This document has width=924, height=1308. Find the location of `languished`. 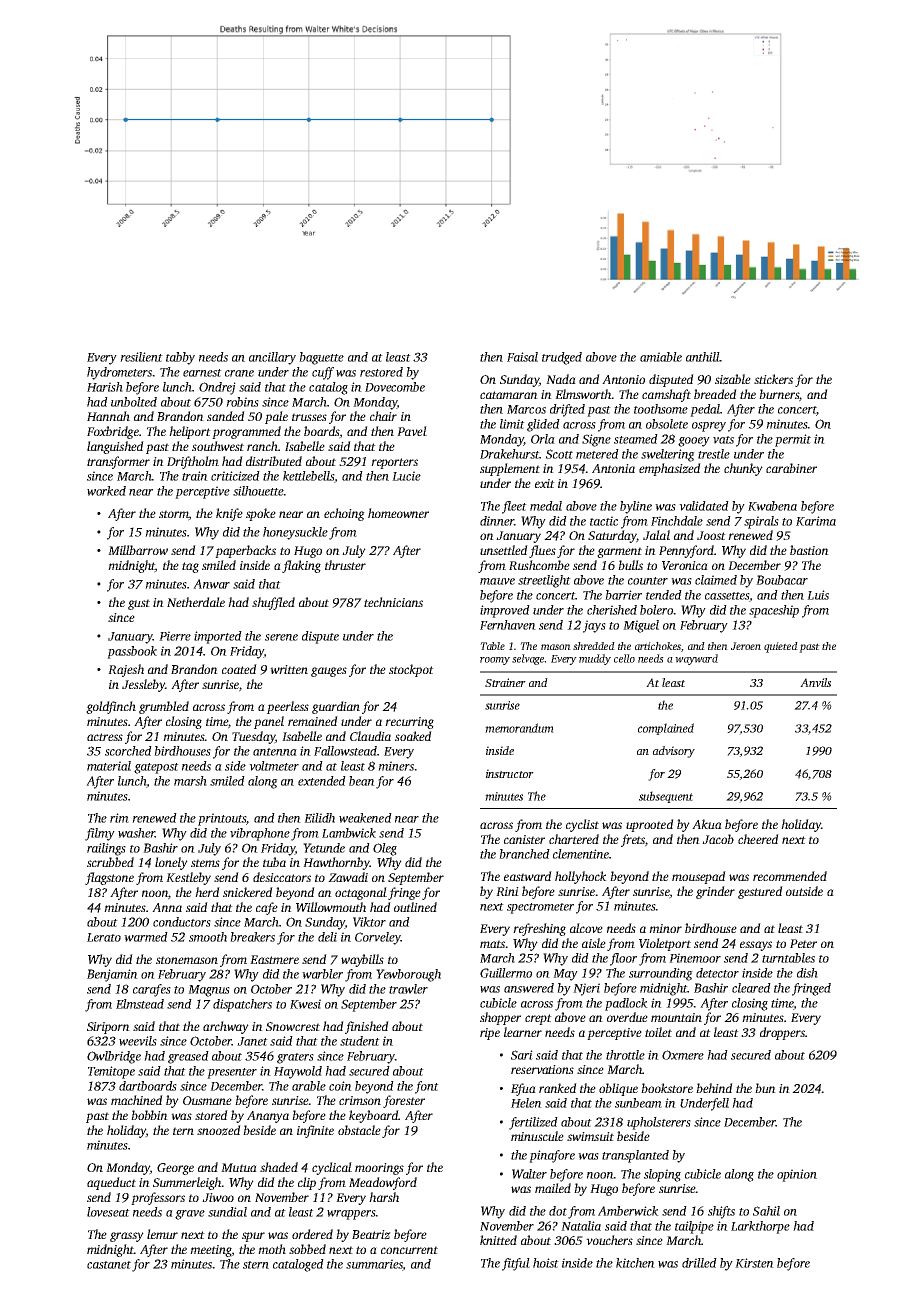

languished is located at coordinates (115, 447).
